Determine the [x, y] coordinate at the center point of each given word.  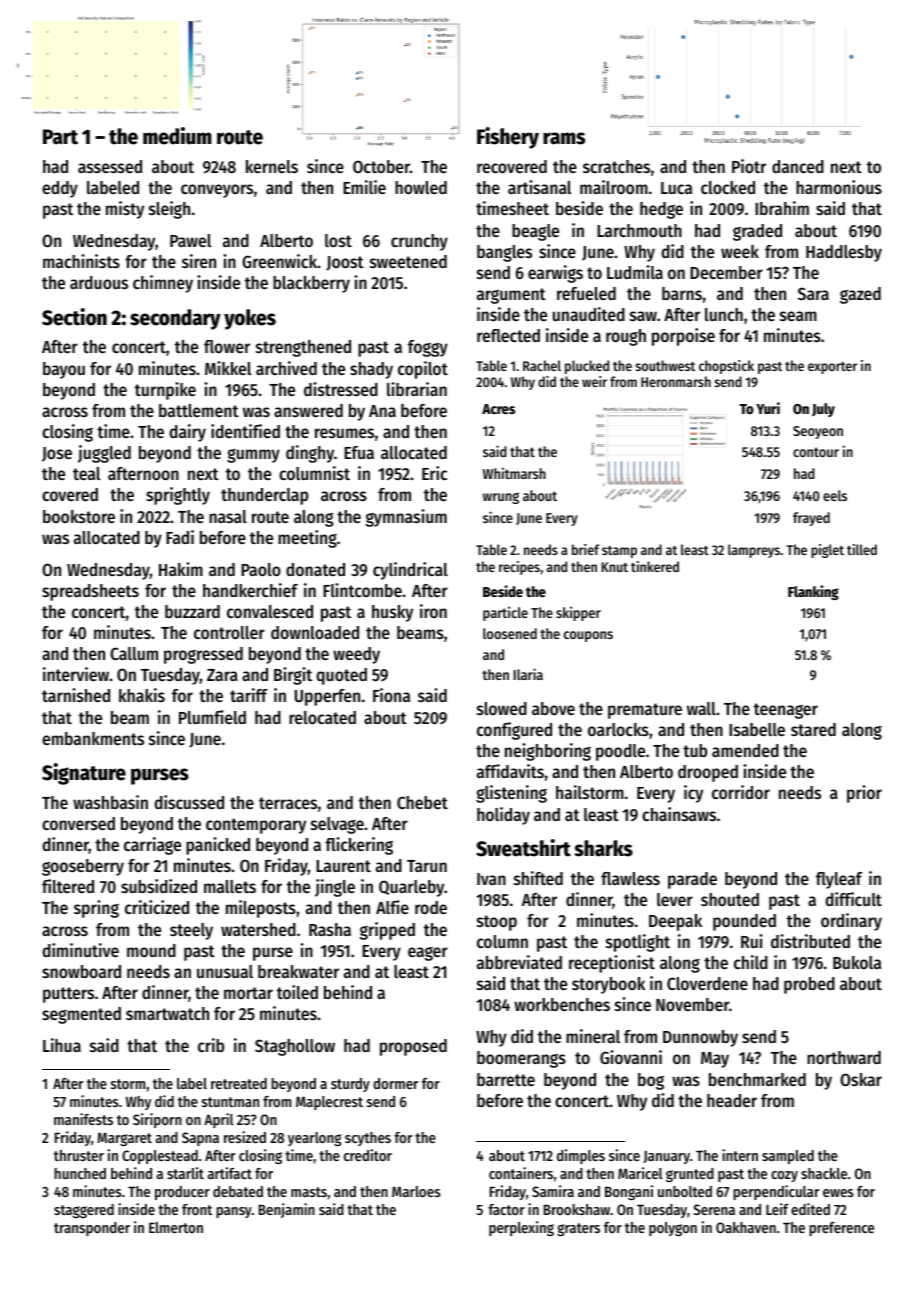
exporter [832, 368]
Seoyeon [818, 432]
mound [151, 950]
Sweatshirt [523, 848]
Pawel [190, 240]
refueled [586, 293]
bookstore [79, 516]
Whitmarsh [514, 473]
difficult [853, 899]
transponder [92, 1229]
